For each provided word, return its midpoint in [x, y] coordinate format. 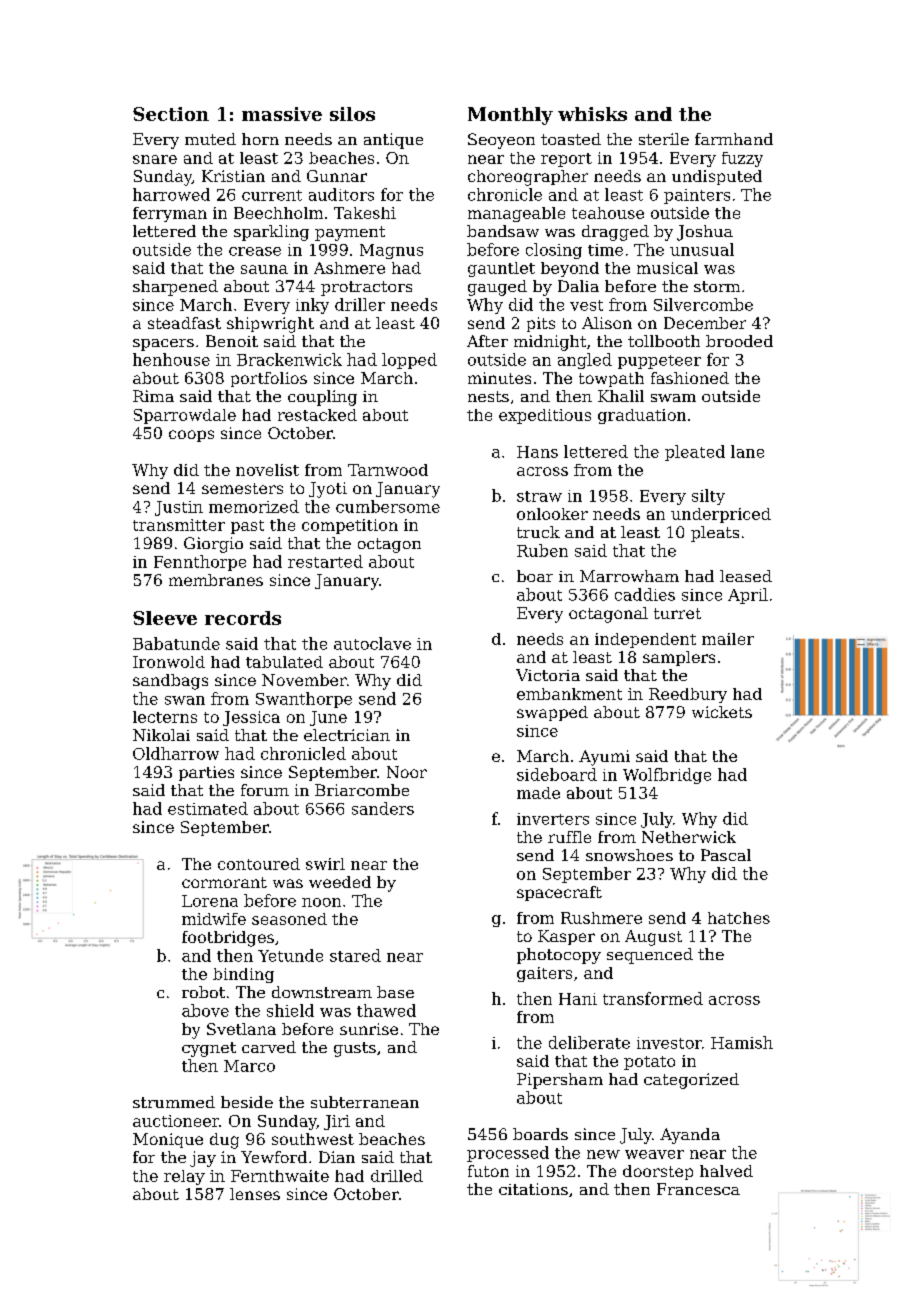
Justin [179, 508]
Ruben [542, 550]
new [603, 1154]
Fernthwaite [280, 1176]
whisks [592, 114]
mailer [728, 639]
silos [352, 114]
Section [171, 114]
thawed [386, 1010]
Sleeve [165, 618]
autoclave [372, 643]
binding [243, 975]
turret [677, 613]
